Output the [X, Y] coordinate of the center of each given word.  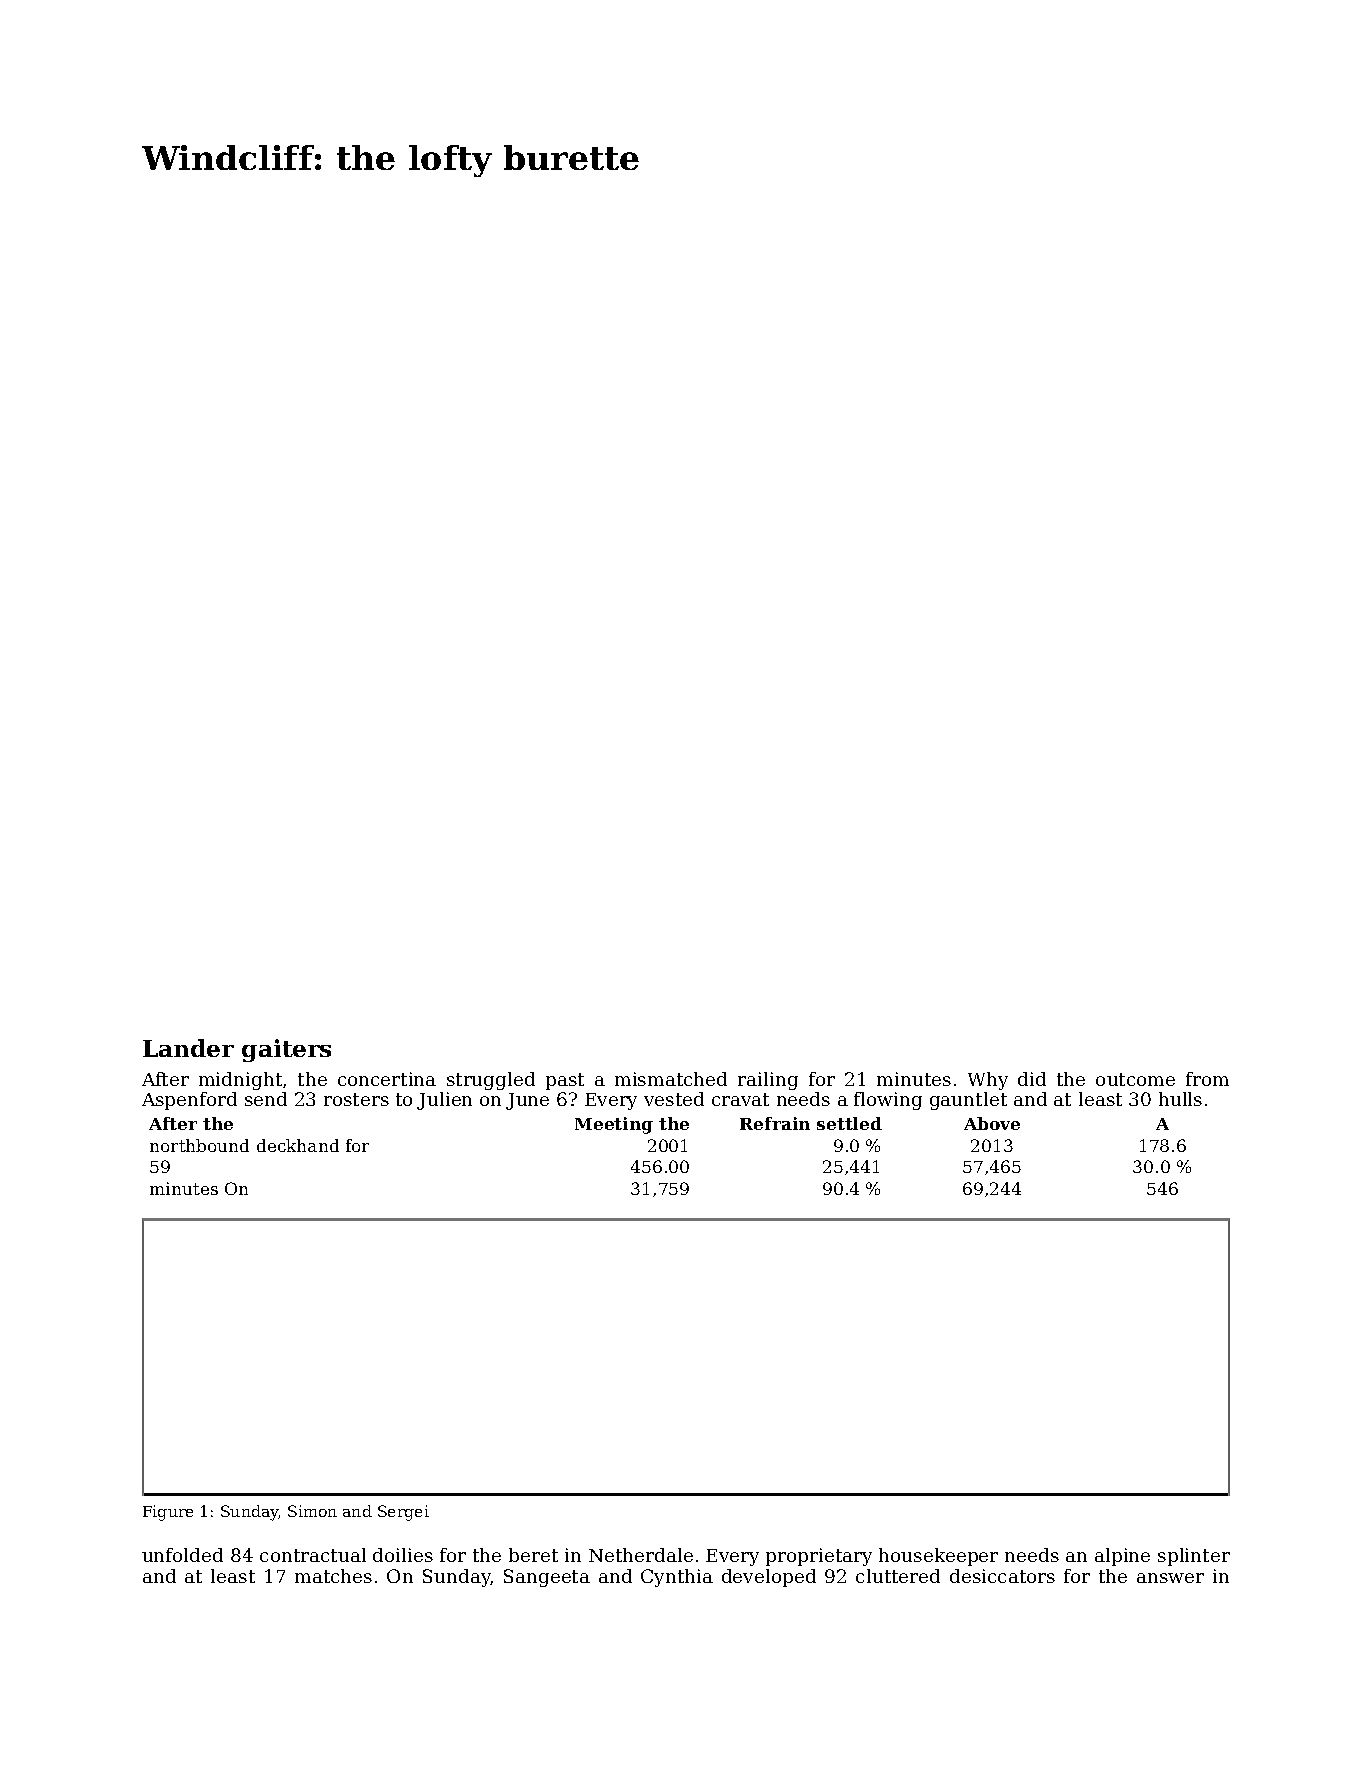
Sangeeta [547, 1578]
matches [333, 1576]
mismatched [671, 1079]
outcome [1135, 1079]
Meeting [614, 1125]
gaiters [286, 1050]
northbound [199, 1145]
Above [992, 1123]
